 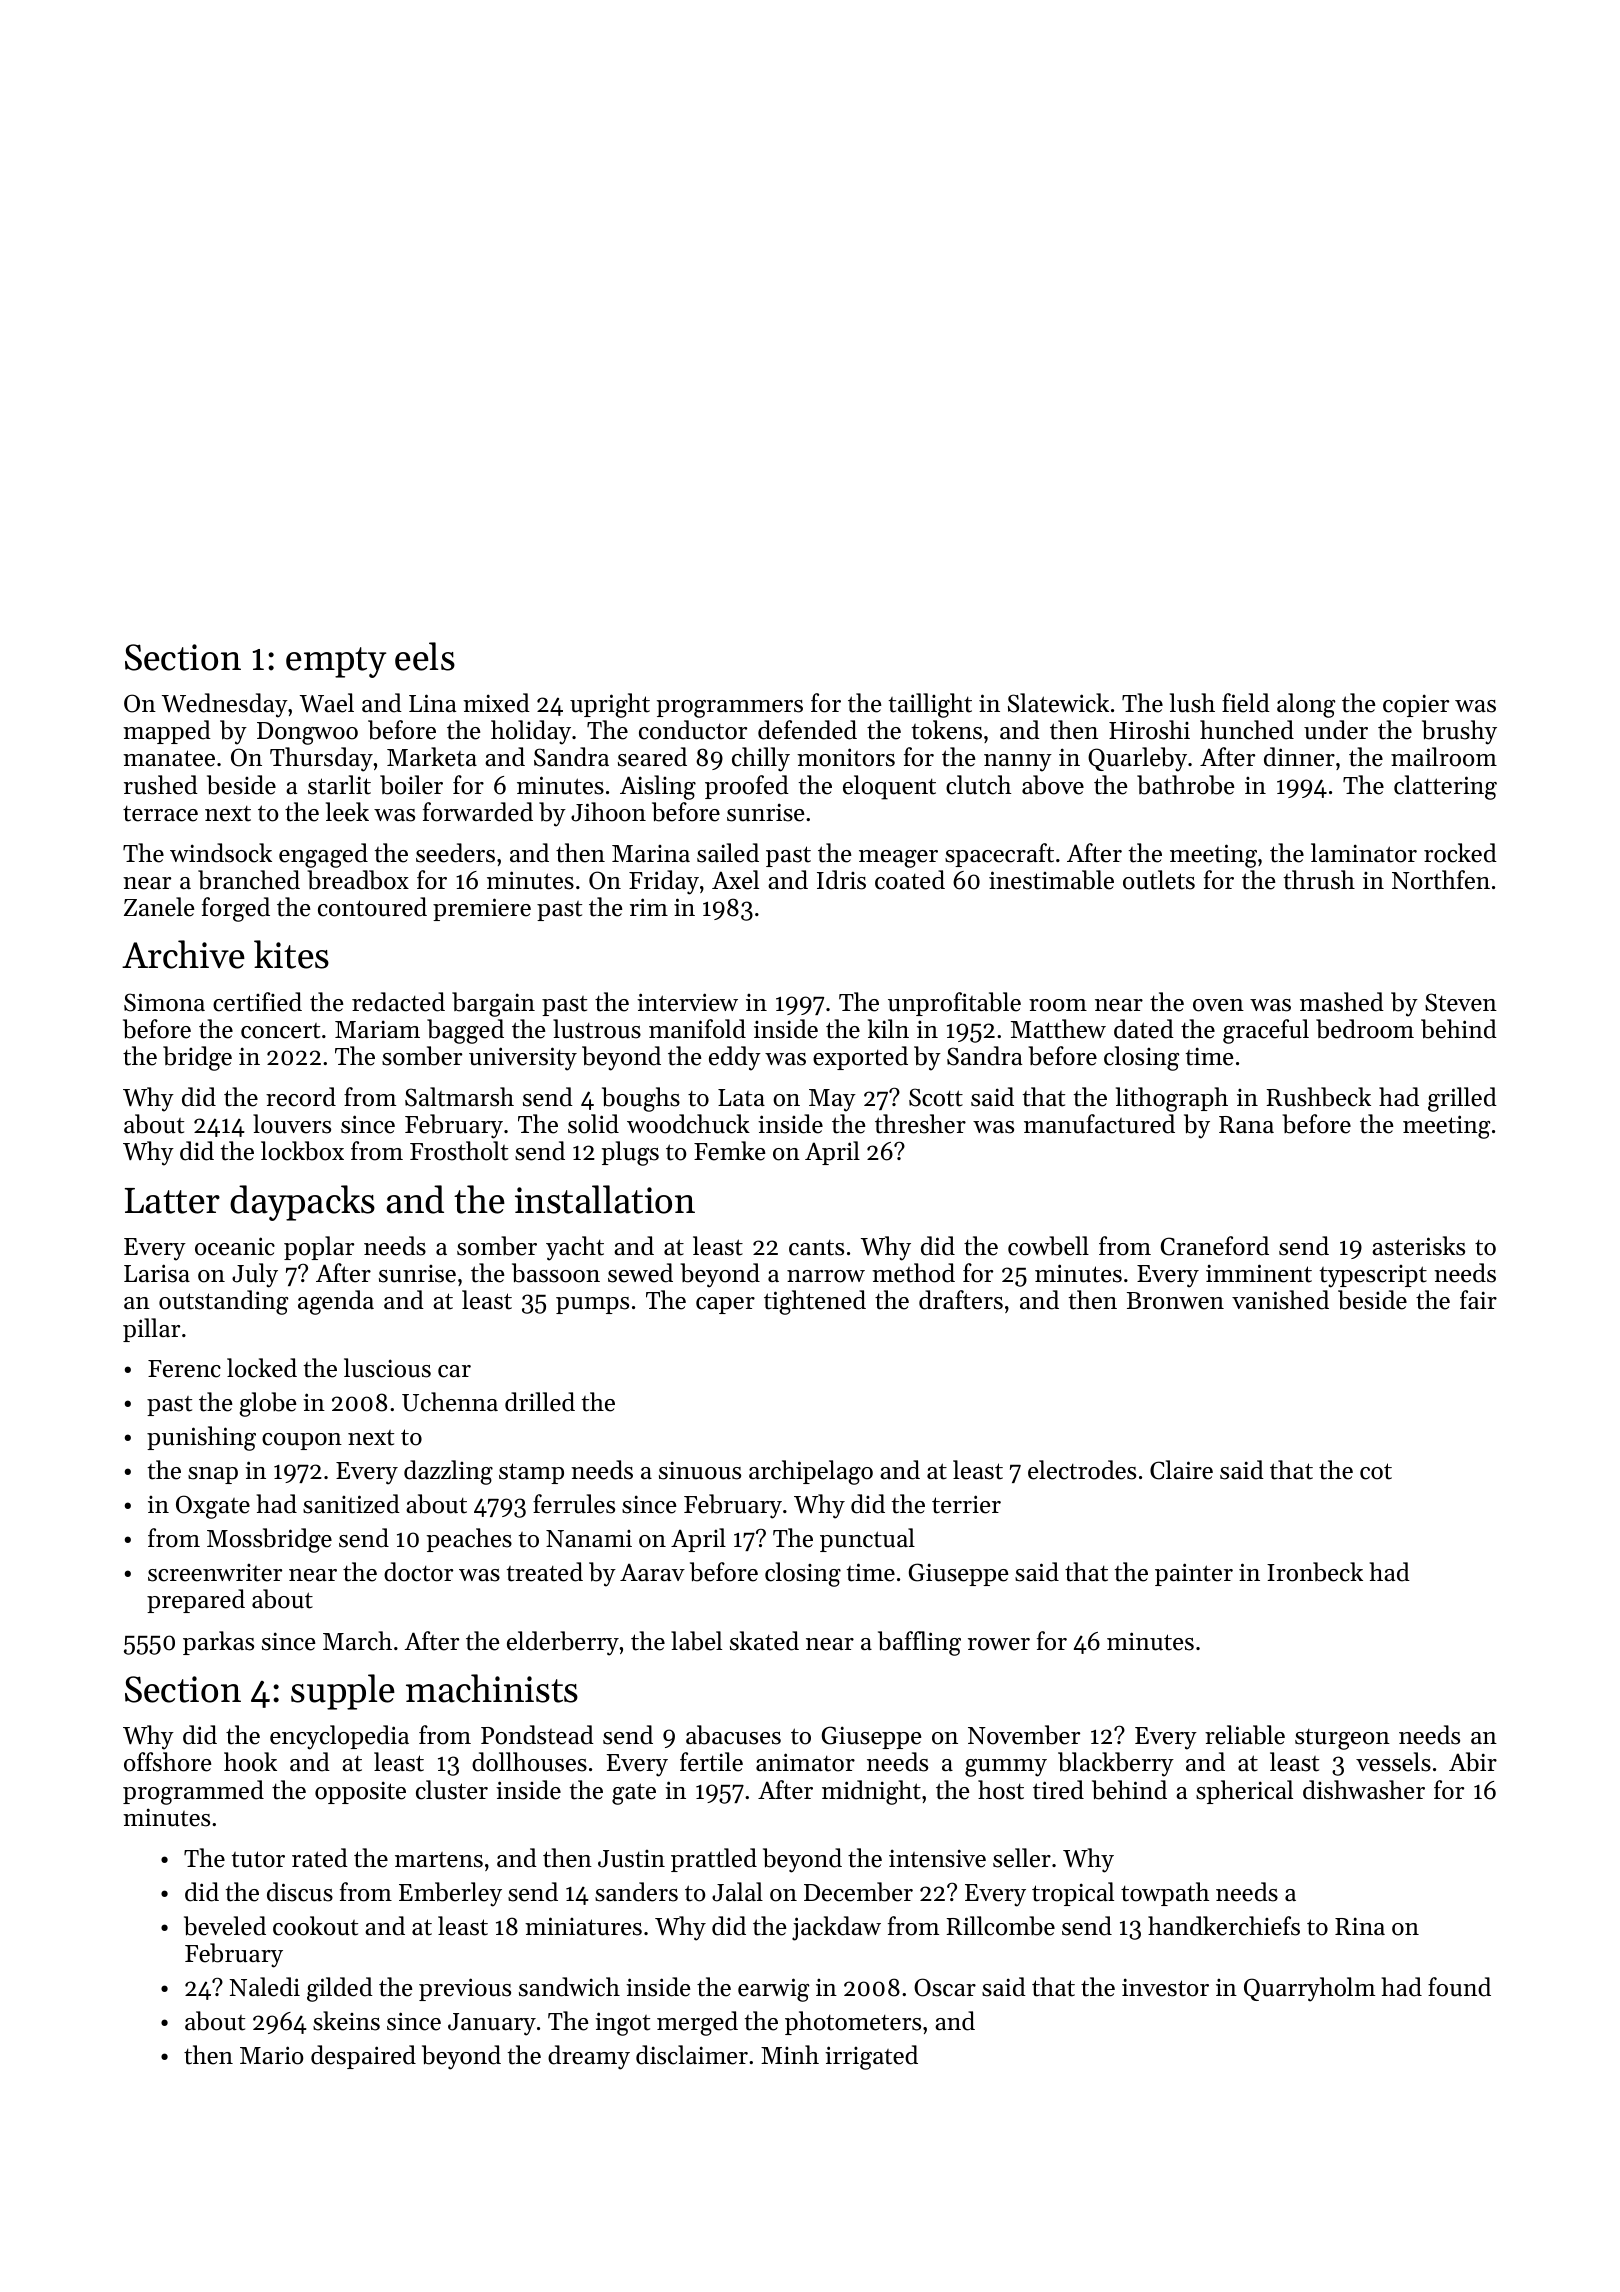 I want to click on luscious, so click(x=387, y=1368).
